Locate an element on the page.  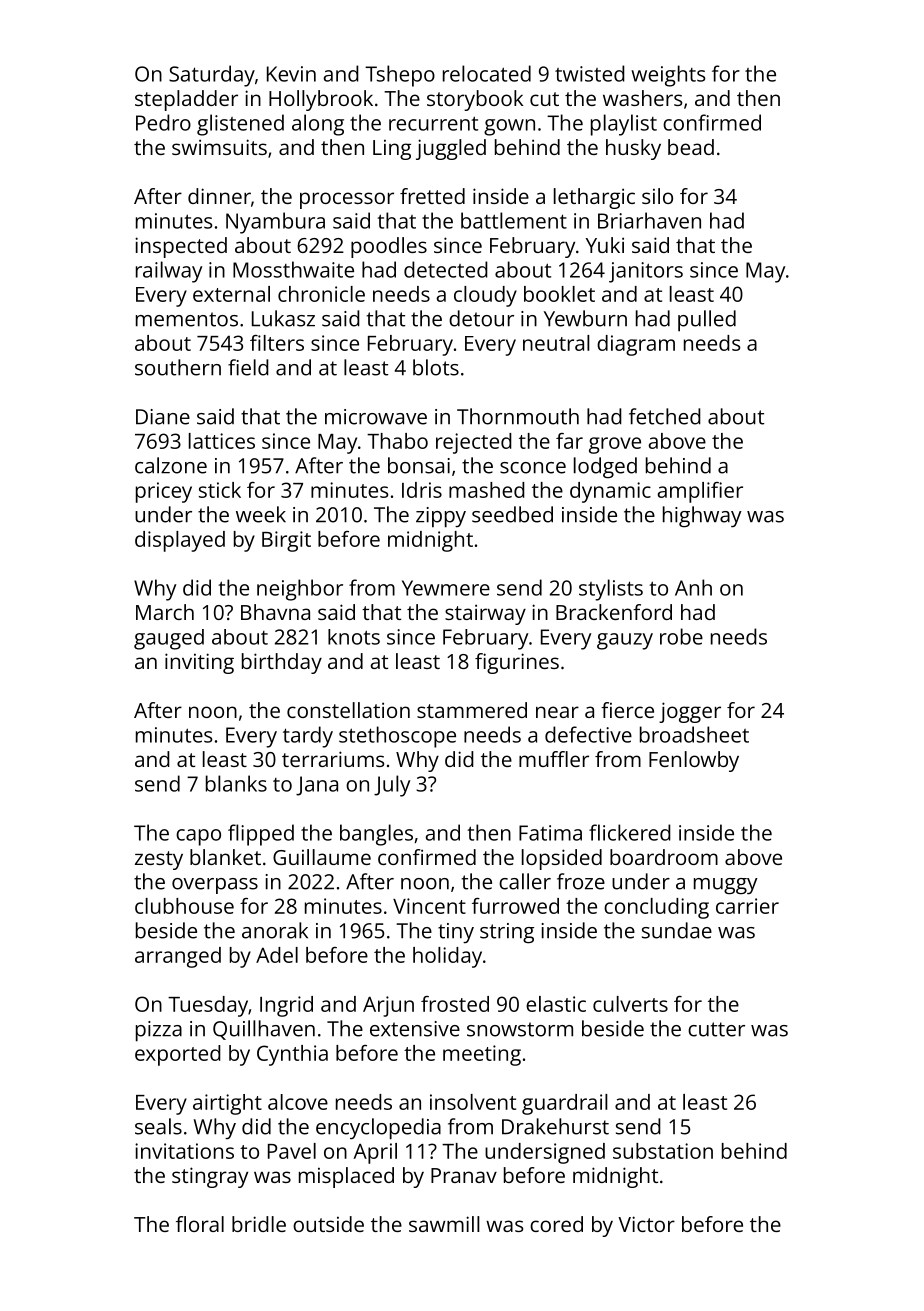
boardroom is located at coordinates (664, 857).
